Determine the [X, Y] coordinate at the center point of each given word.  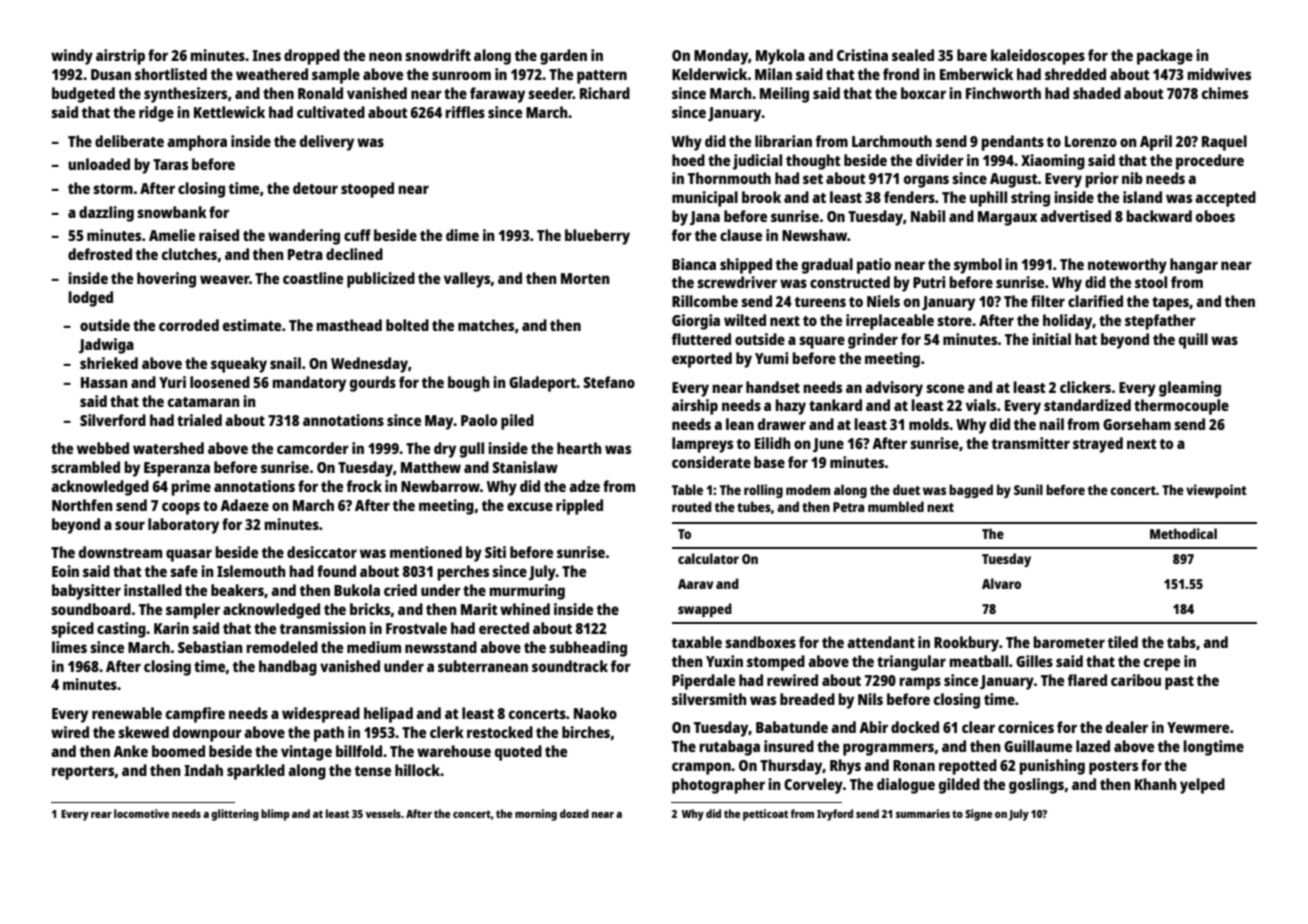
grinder [873, 341]
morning [536, 815]
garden [563, 57]
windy [72, 57]
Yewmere [1198, 727]
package [1165, 57]
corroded [189, 325]
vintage [306, 753]
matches [486, 325]
